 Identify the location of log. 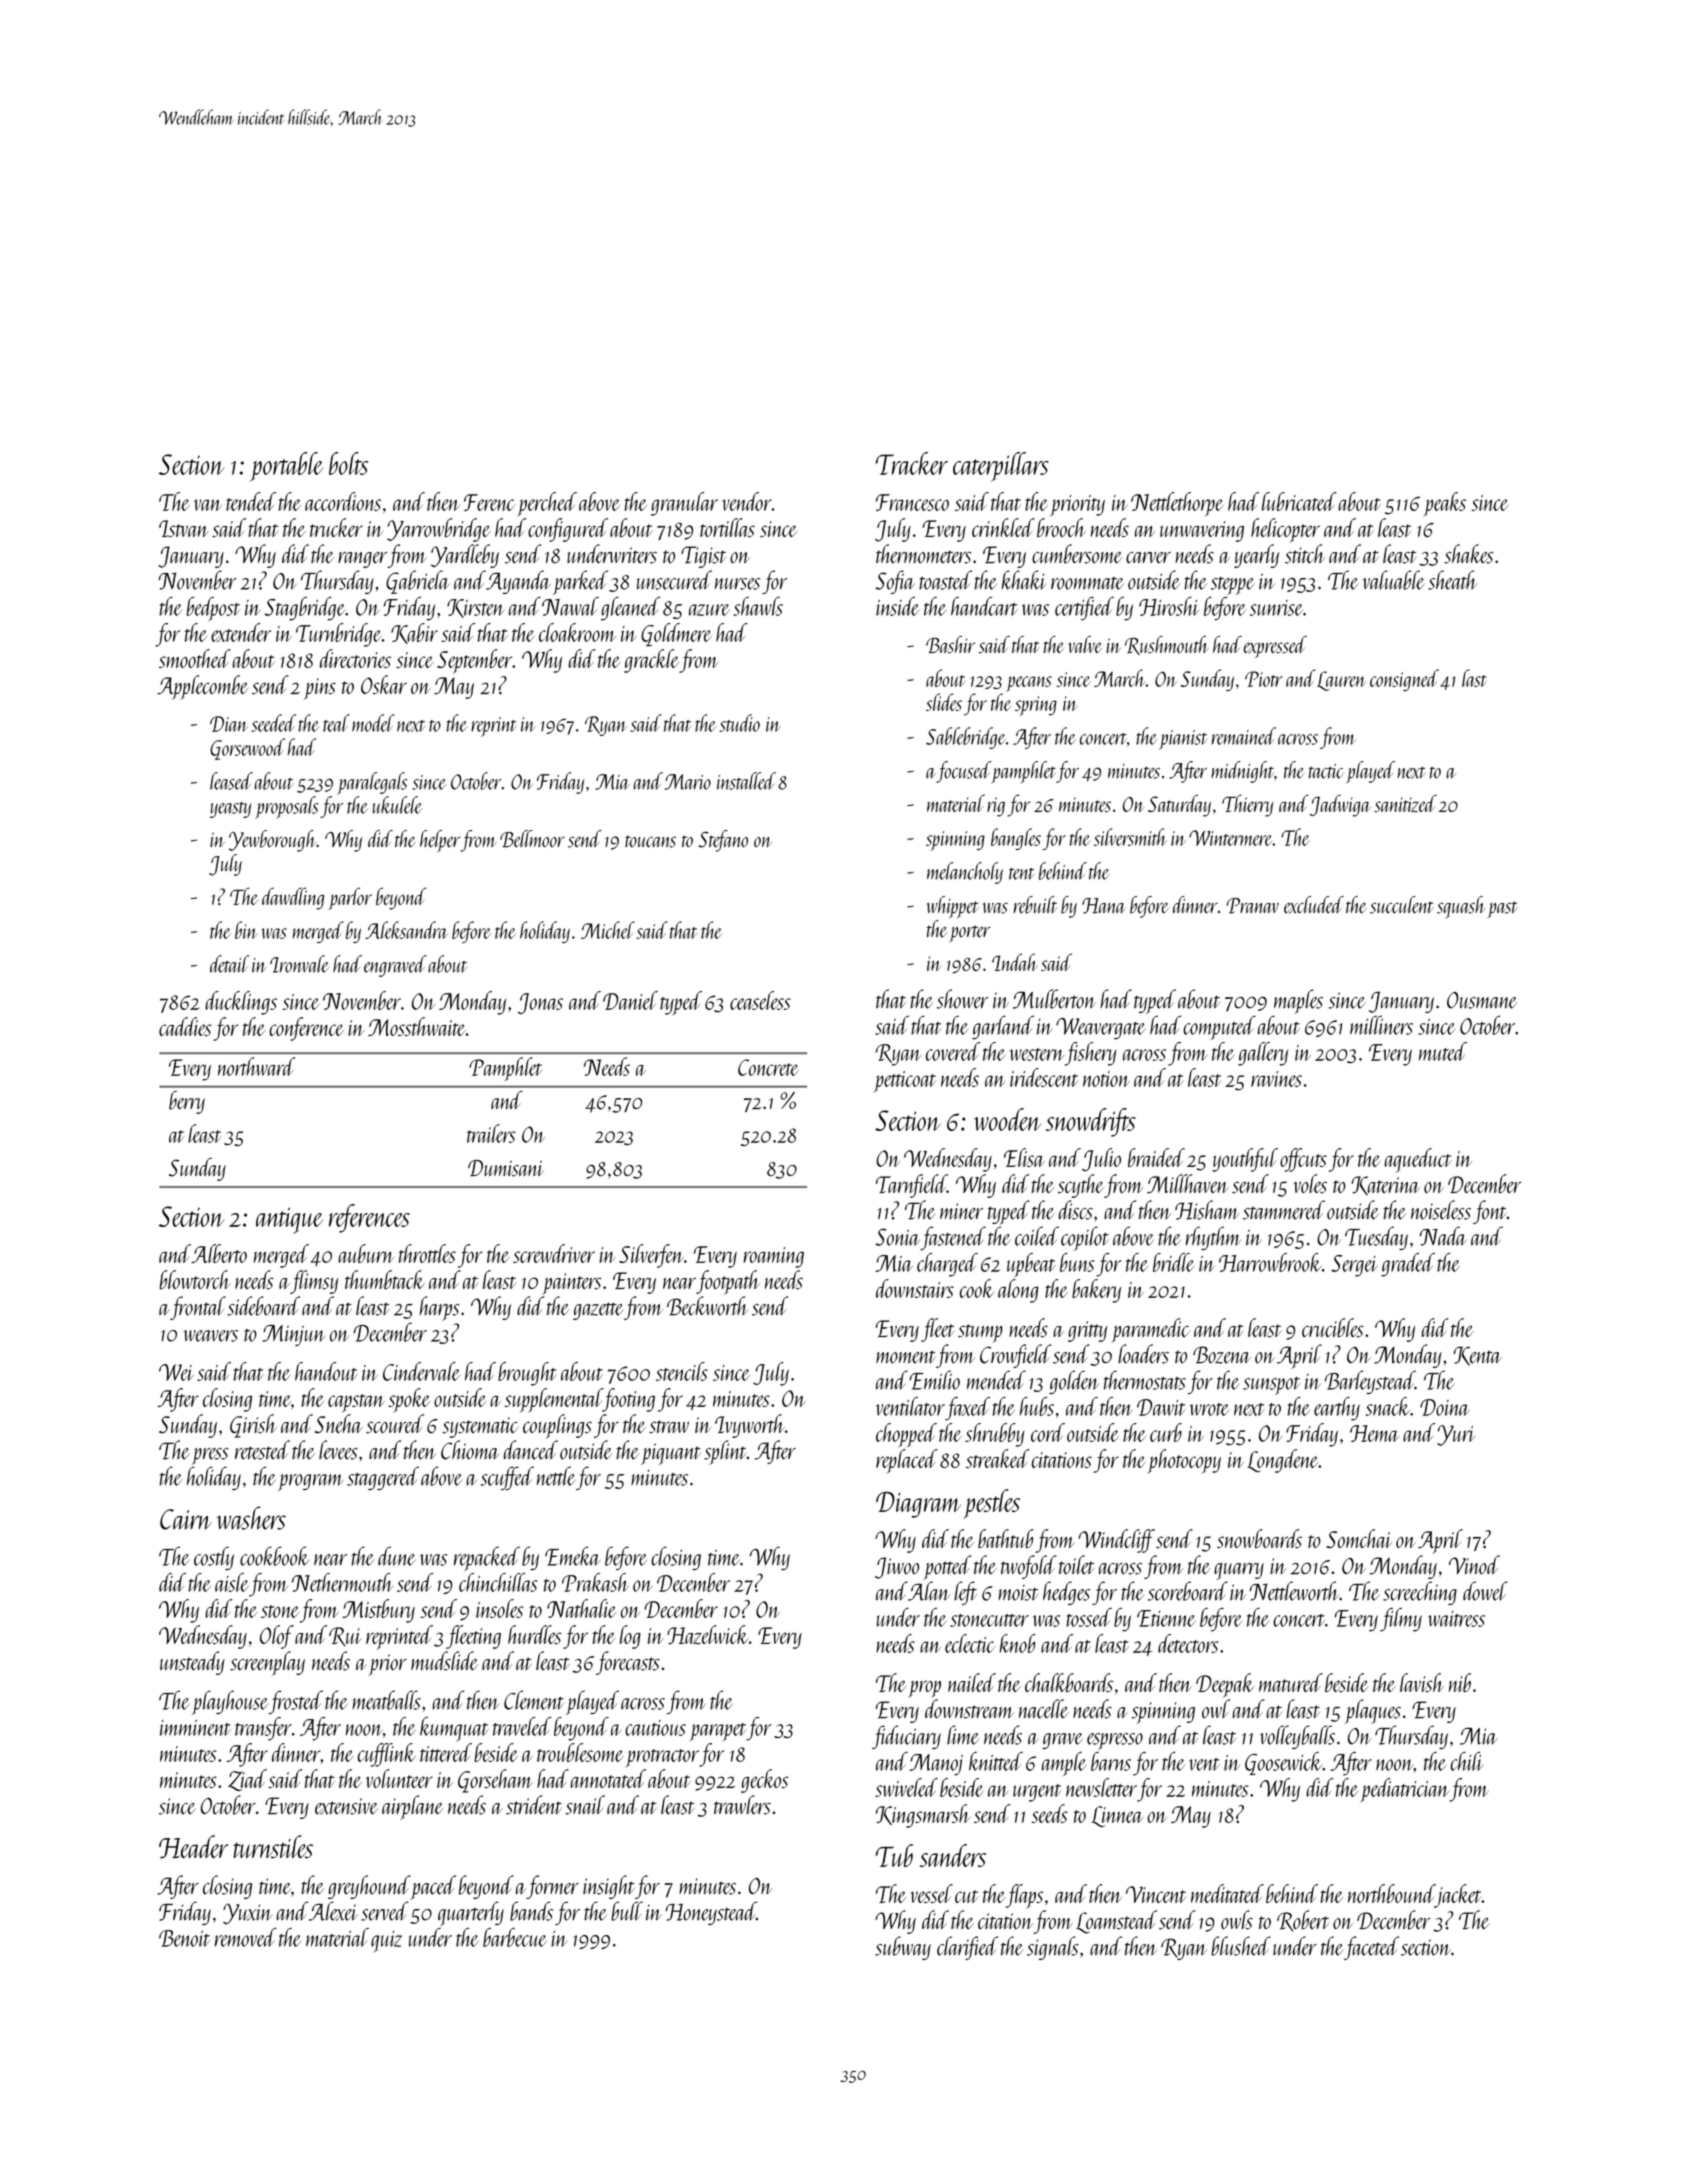
(630, 1637).
